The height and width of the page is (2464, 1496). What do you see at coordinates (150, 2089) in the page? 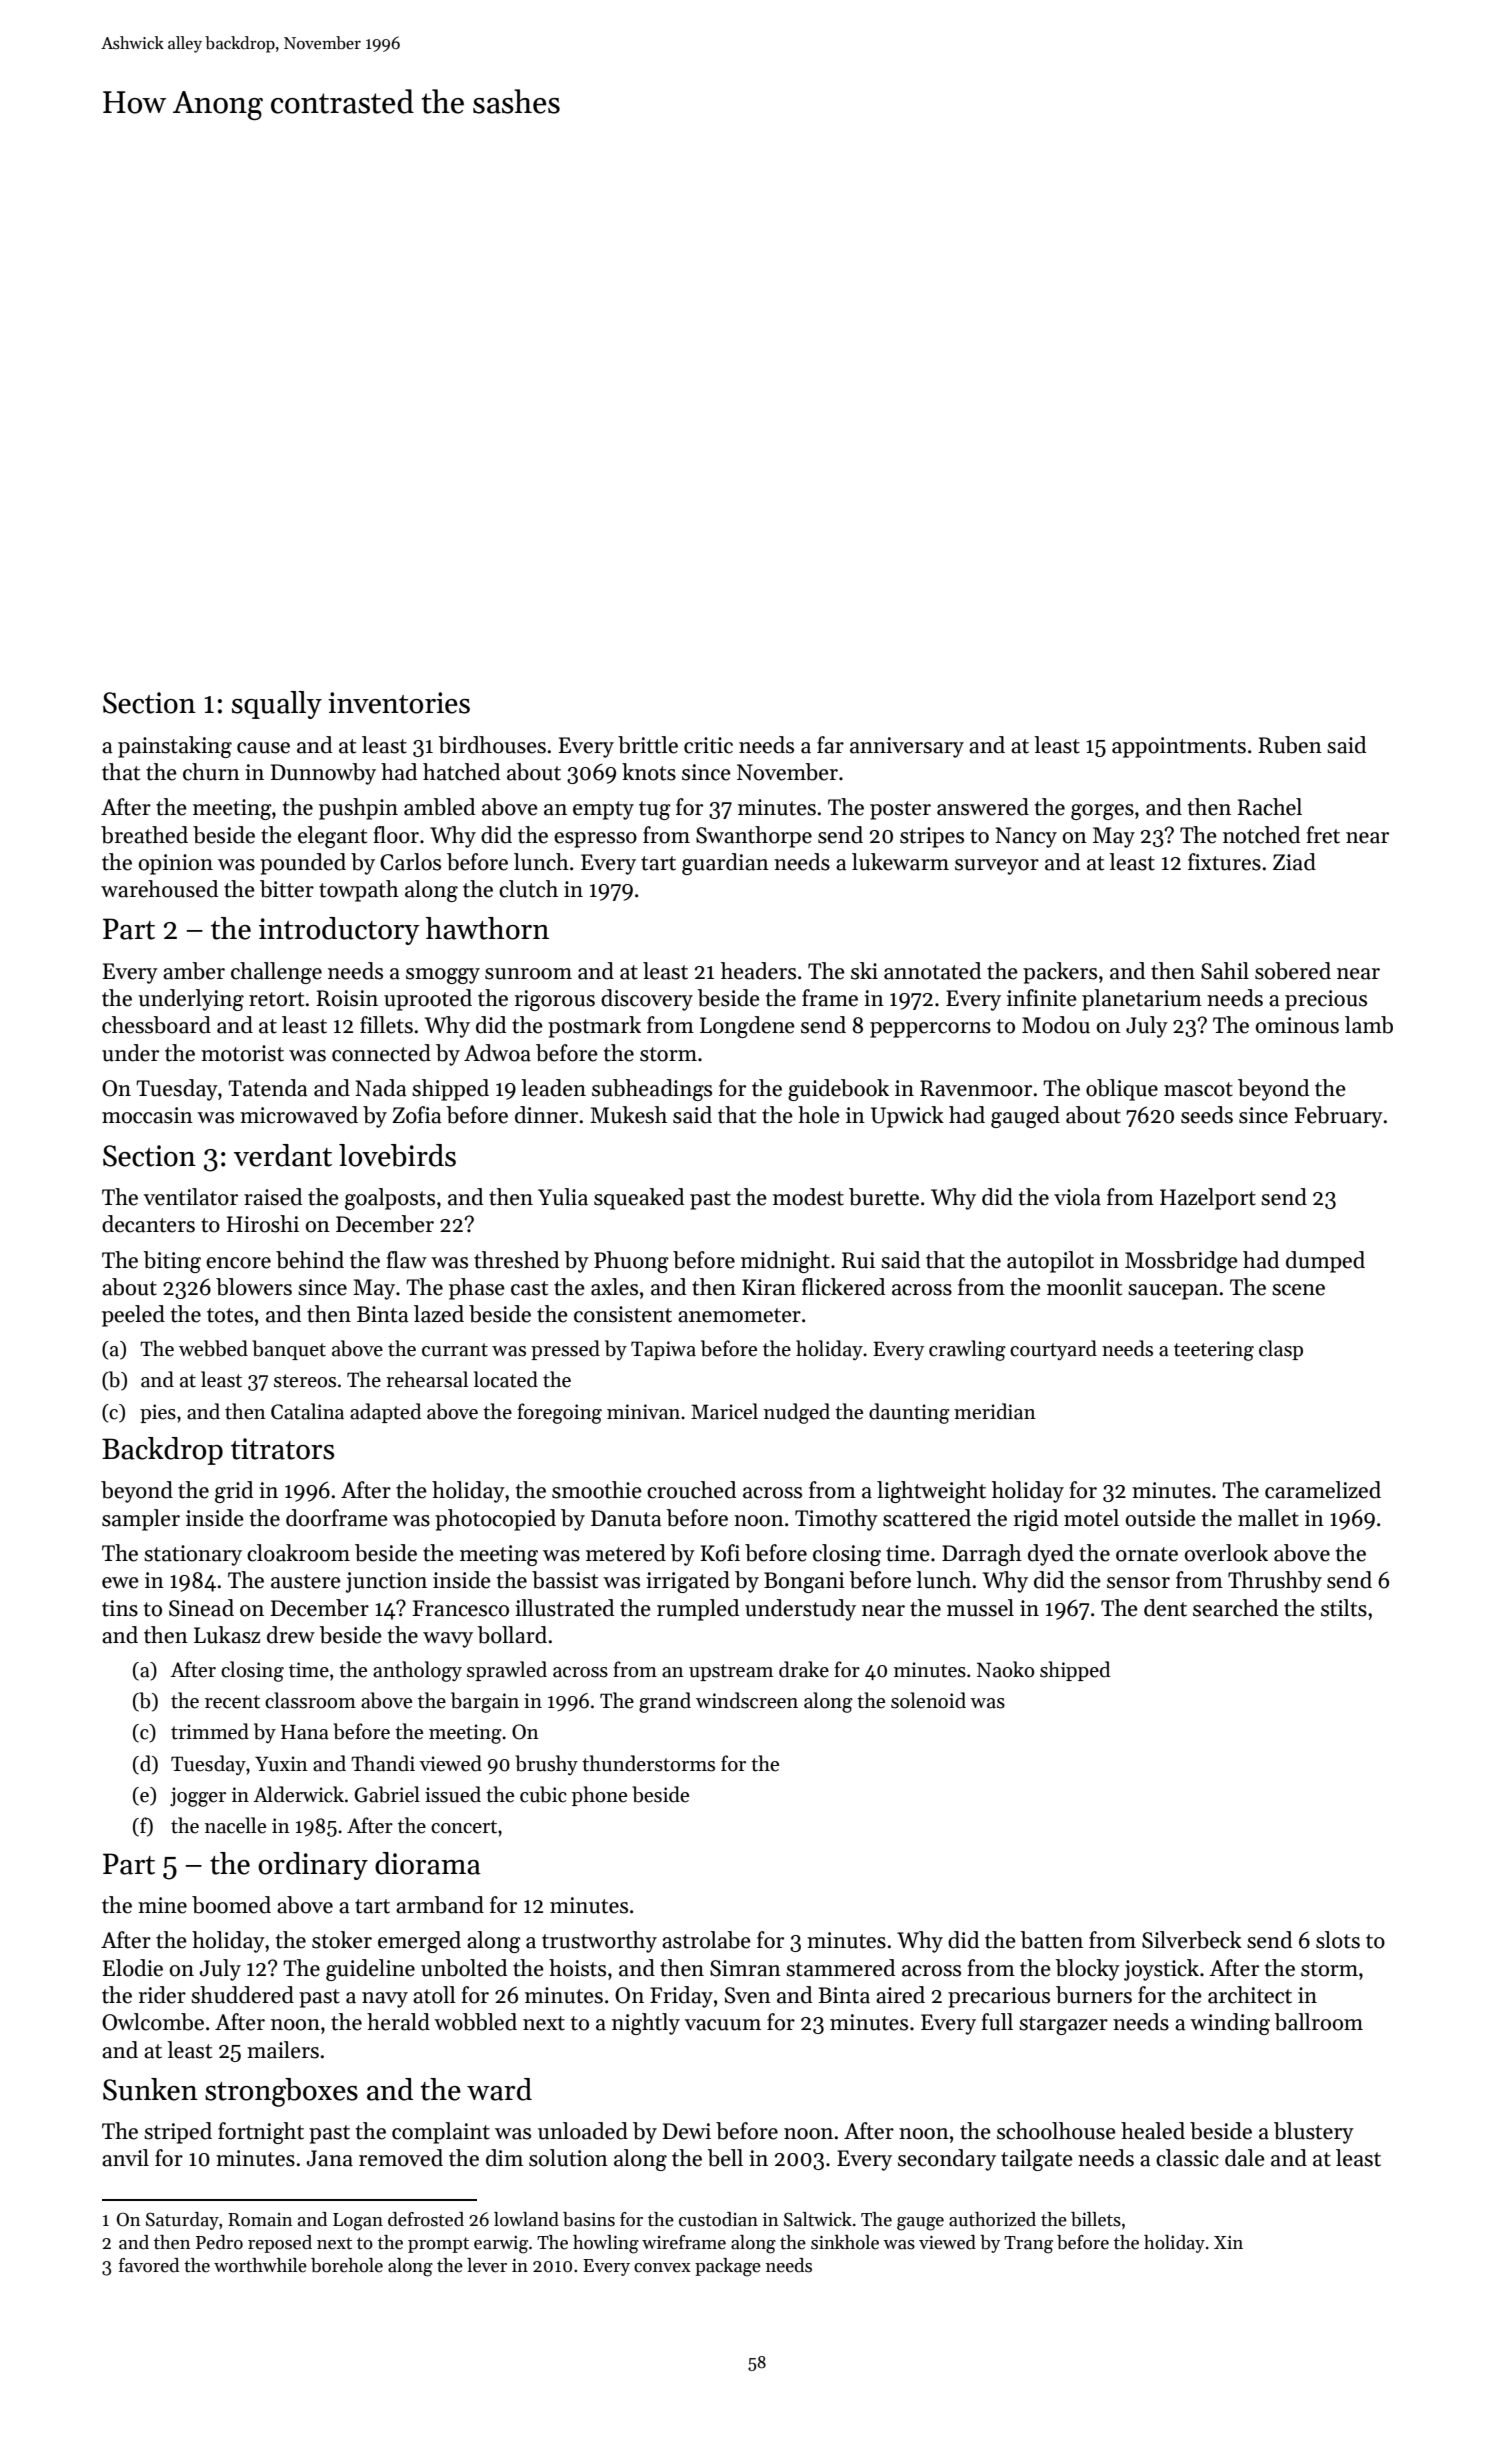
I see `Sunken` at bounding box center [150, 2089].
